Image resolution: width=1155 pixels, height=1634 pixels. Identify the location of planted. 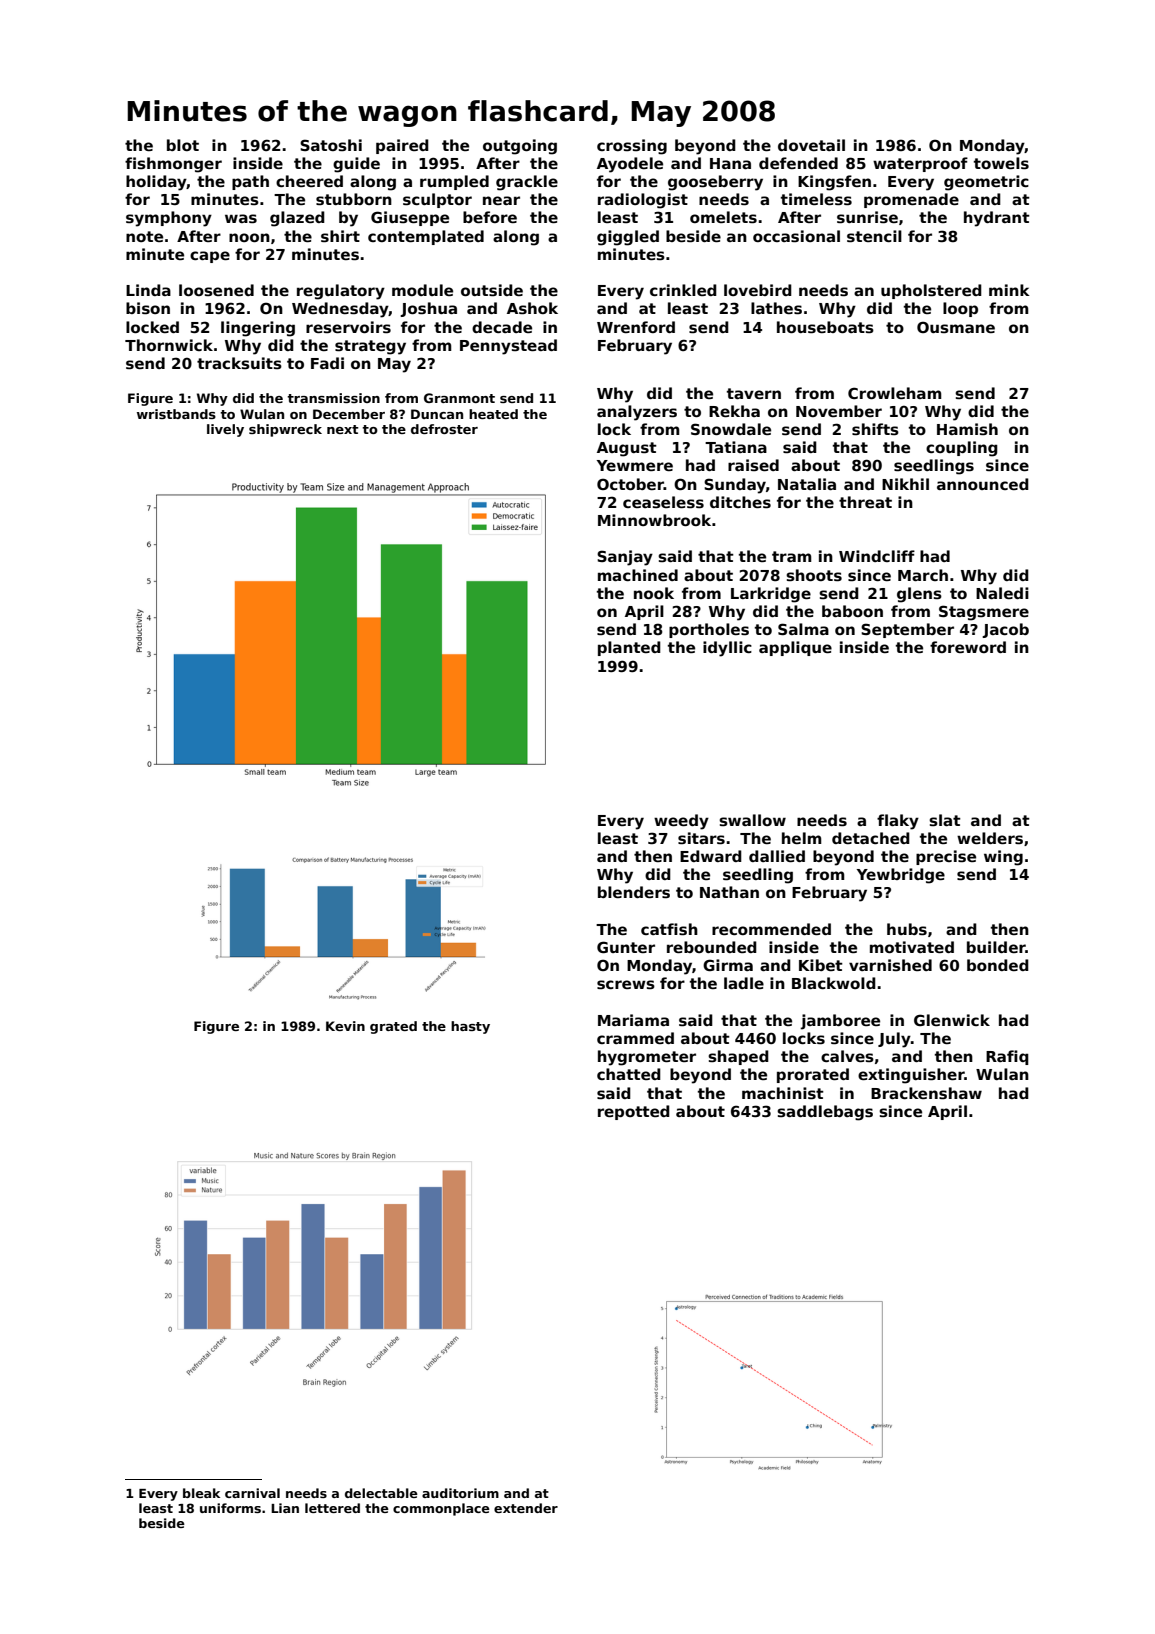
(629, 648).
